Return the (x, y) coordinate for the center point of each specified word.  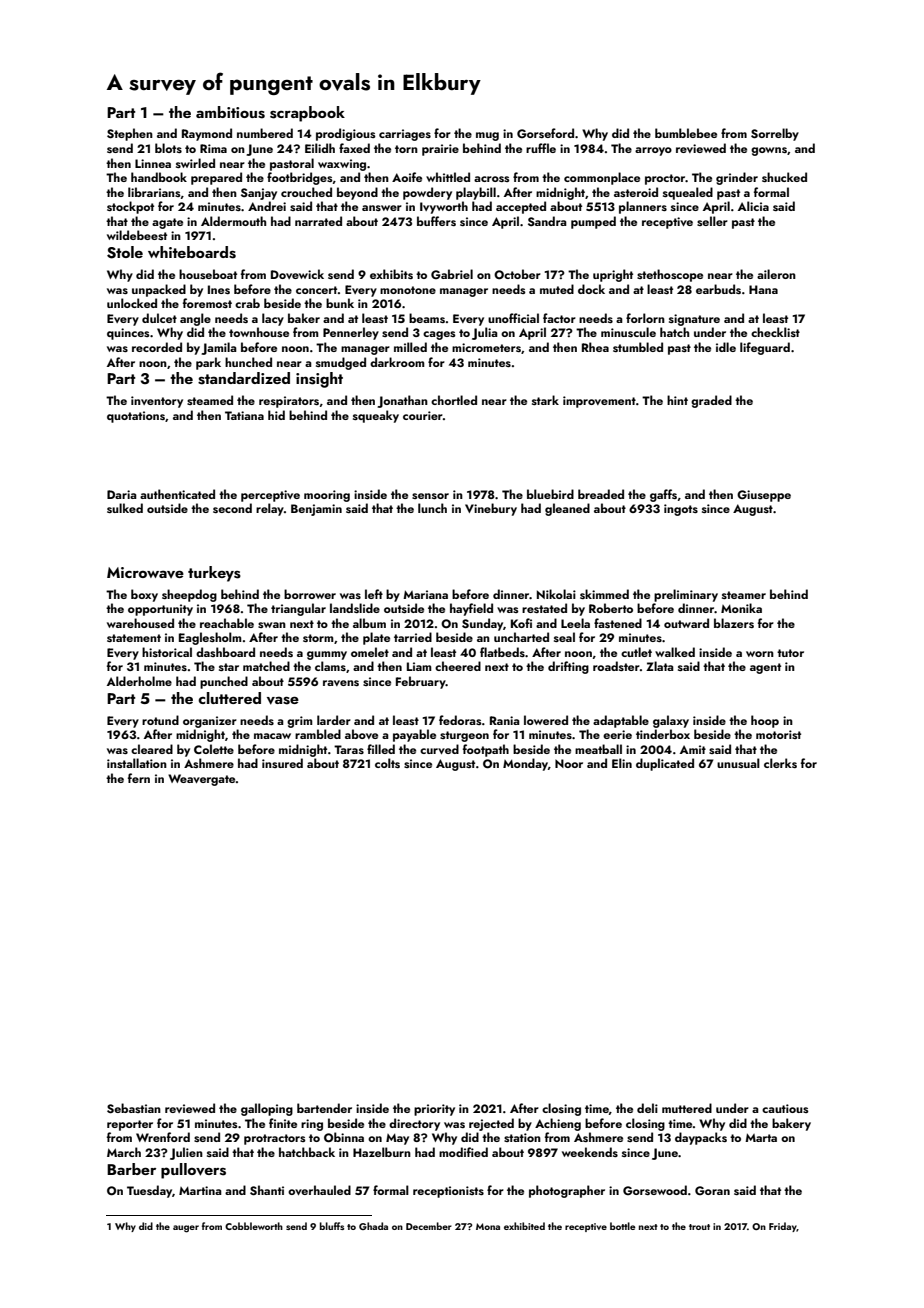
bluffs (332, 1226)
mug (487, 136)
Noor (569, 763)
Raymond (207, 134)
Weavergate (201, 780)
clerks (780, 763)
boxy (144, 595)
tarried (413, 637)
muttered (687, 1108)
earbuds (718, 289)
